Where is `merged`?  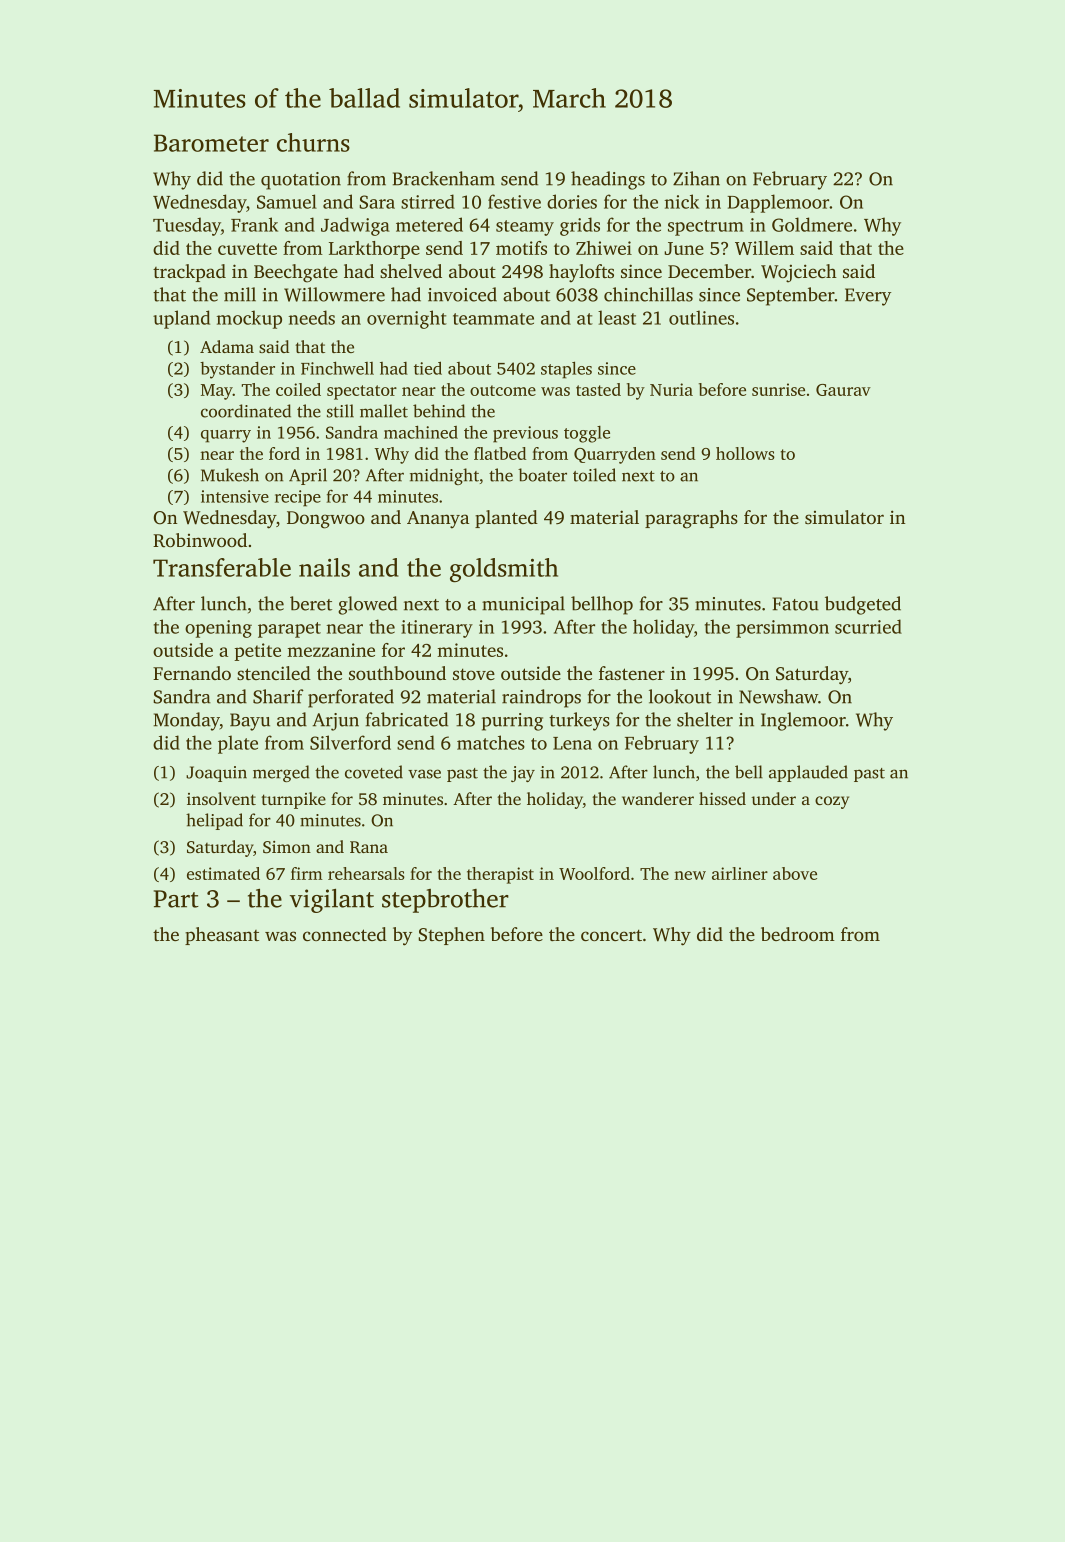 merged is located at coordinates (281, 773).
